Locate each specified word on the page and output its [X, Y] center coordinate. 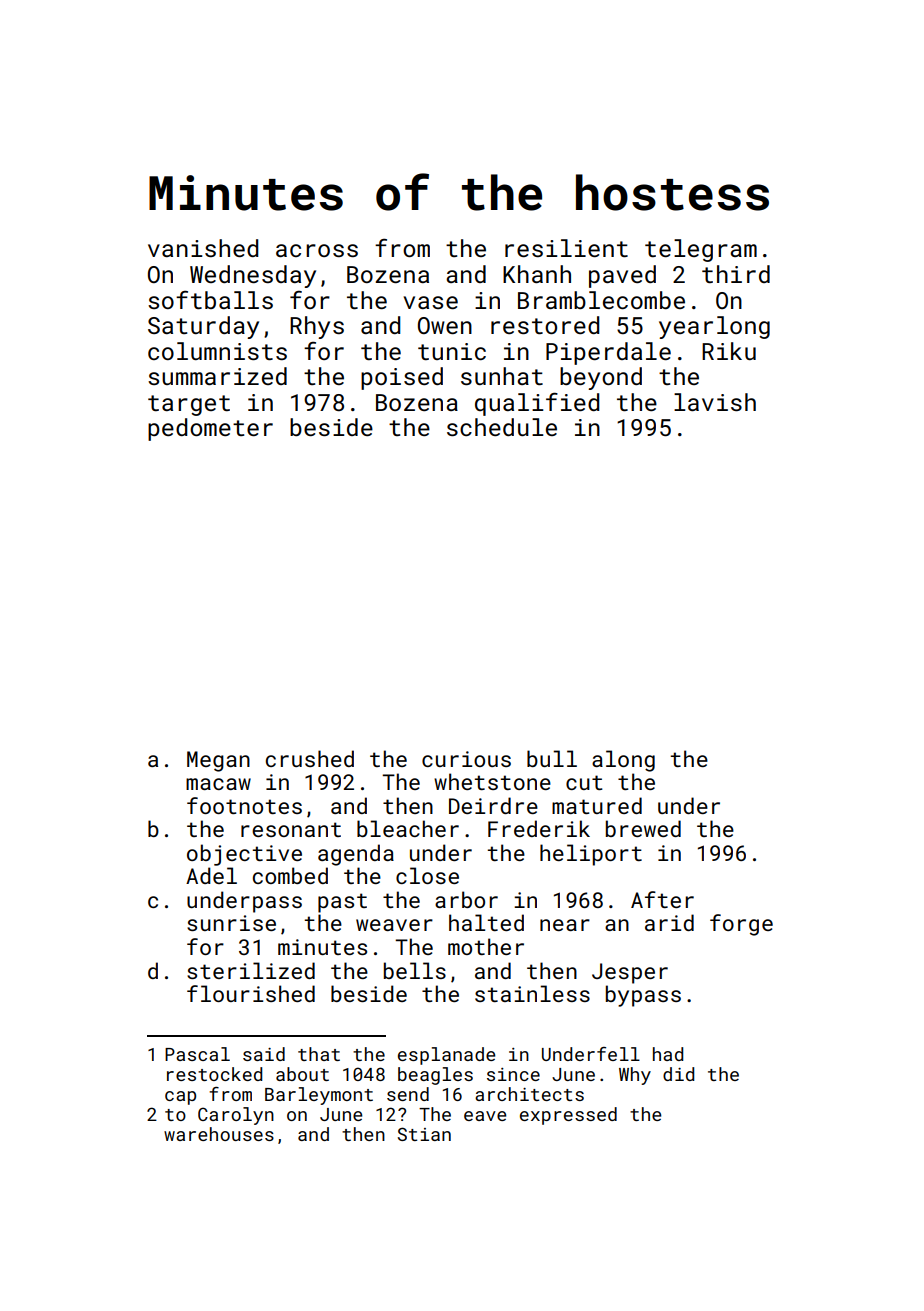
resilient [566, 248]
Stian [424, 1134]
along [623, 761]
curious [466, 759]
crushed [310, 758]
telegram [701, 250]
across [317, 250]
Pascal [197, 1054]
